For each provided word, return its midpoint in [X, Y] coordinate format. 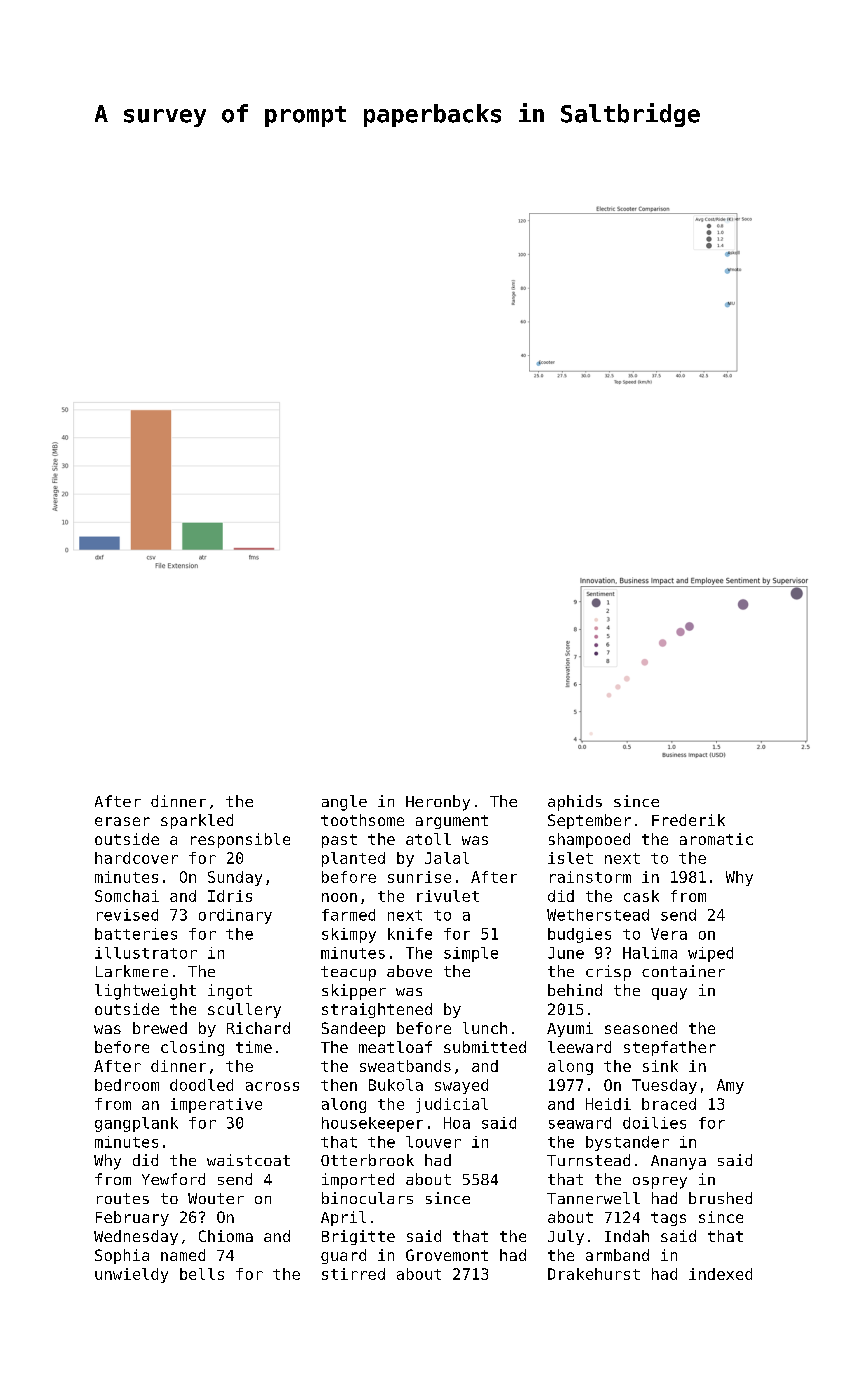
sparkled [197, 821]
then [339, 1085]
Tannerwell [593, 1198]
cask [641, 896]
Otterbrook [367, 1160]
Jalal [447, 858]
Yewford [173, 1179]
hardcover [136, 858]
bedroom [127, 1085]
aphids [575, 803]
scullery [244, 1010]
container [683, 971]
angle [344, 803]
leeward [579, 1047]
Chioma [226, 1236]
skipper [354, 992]
